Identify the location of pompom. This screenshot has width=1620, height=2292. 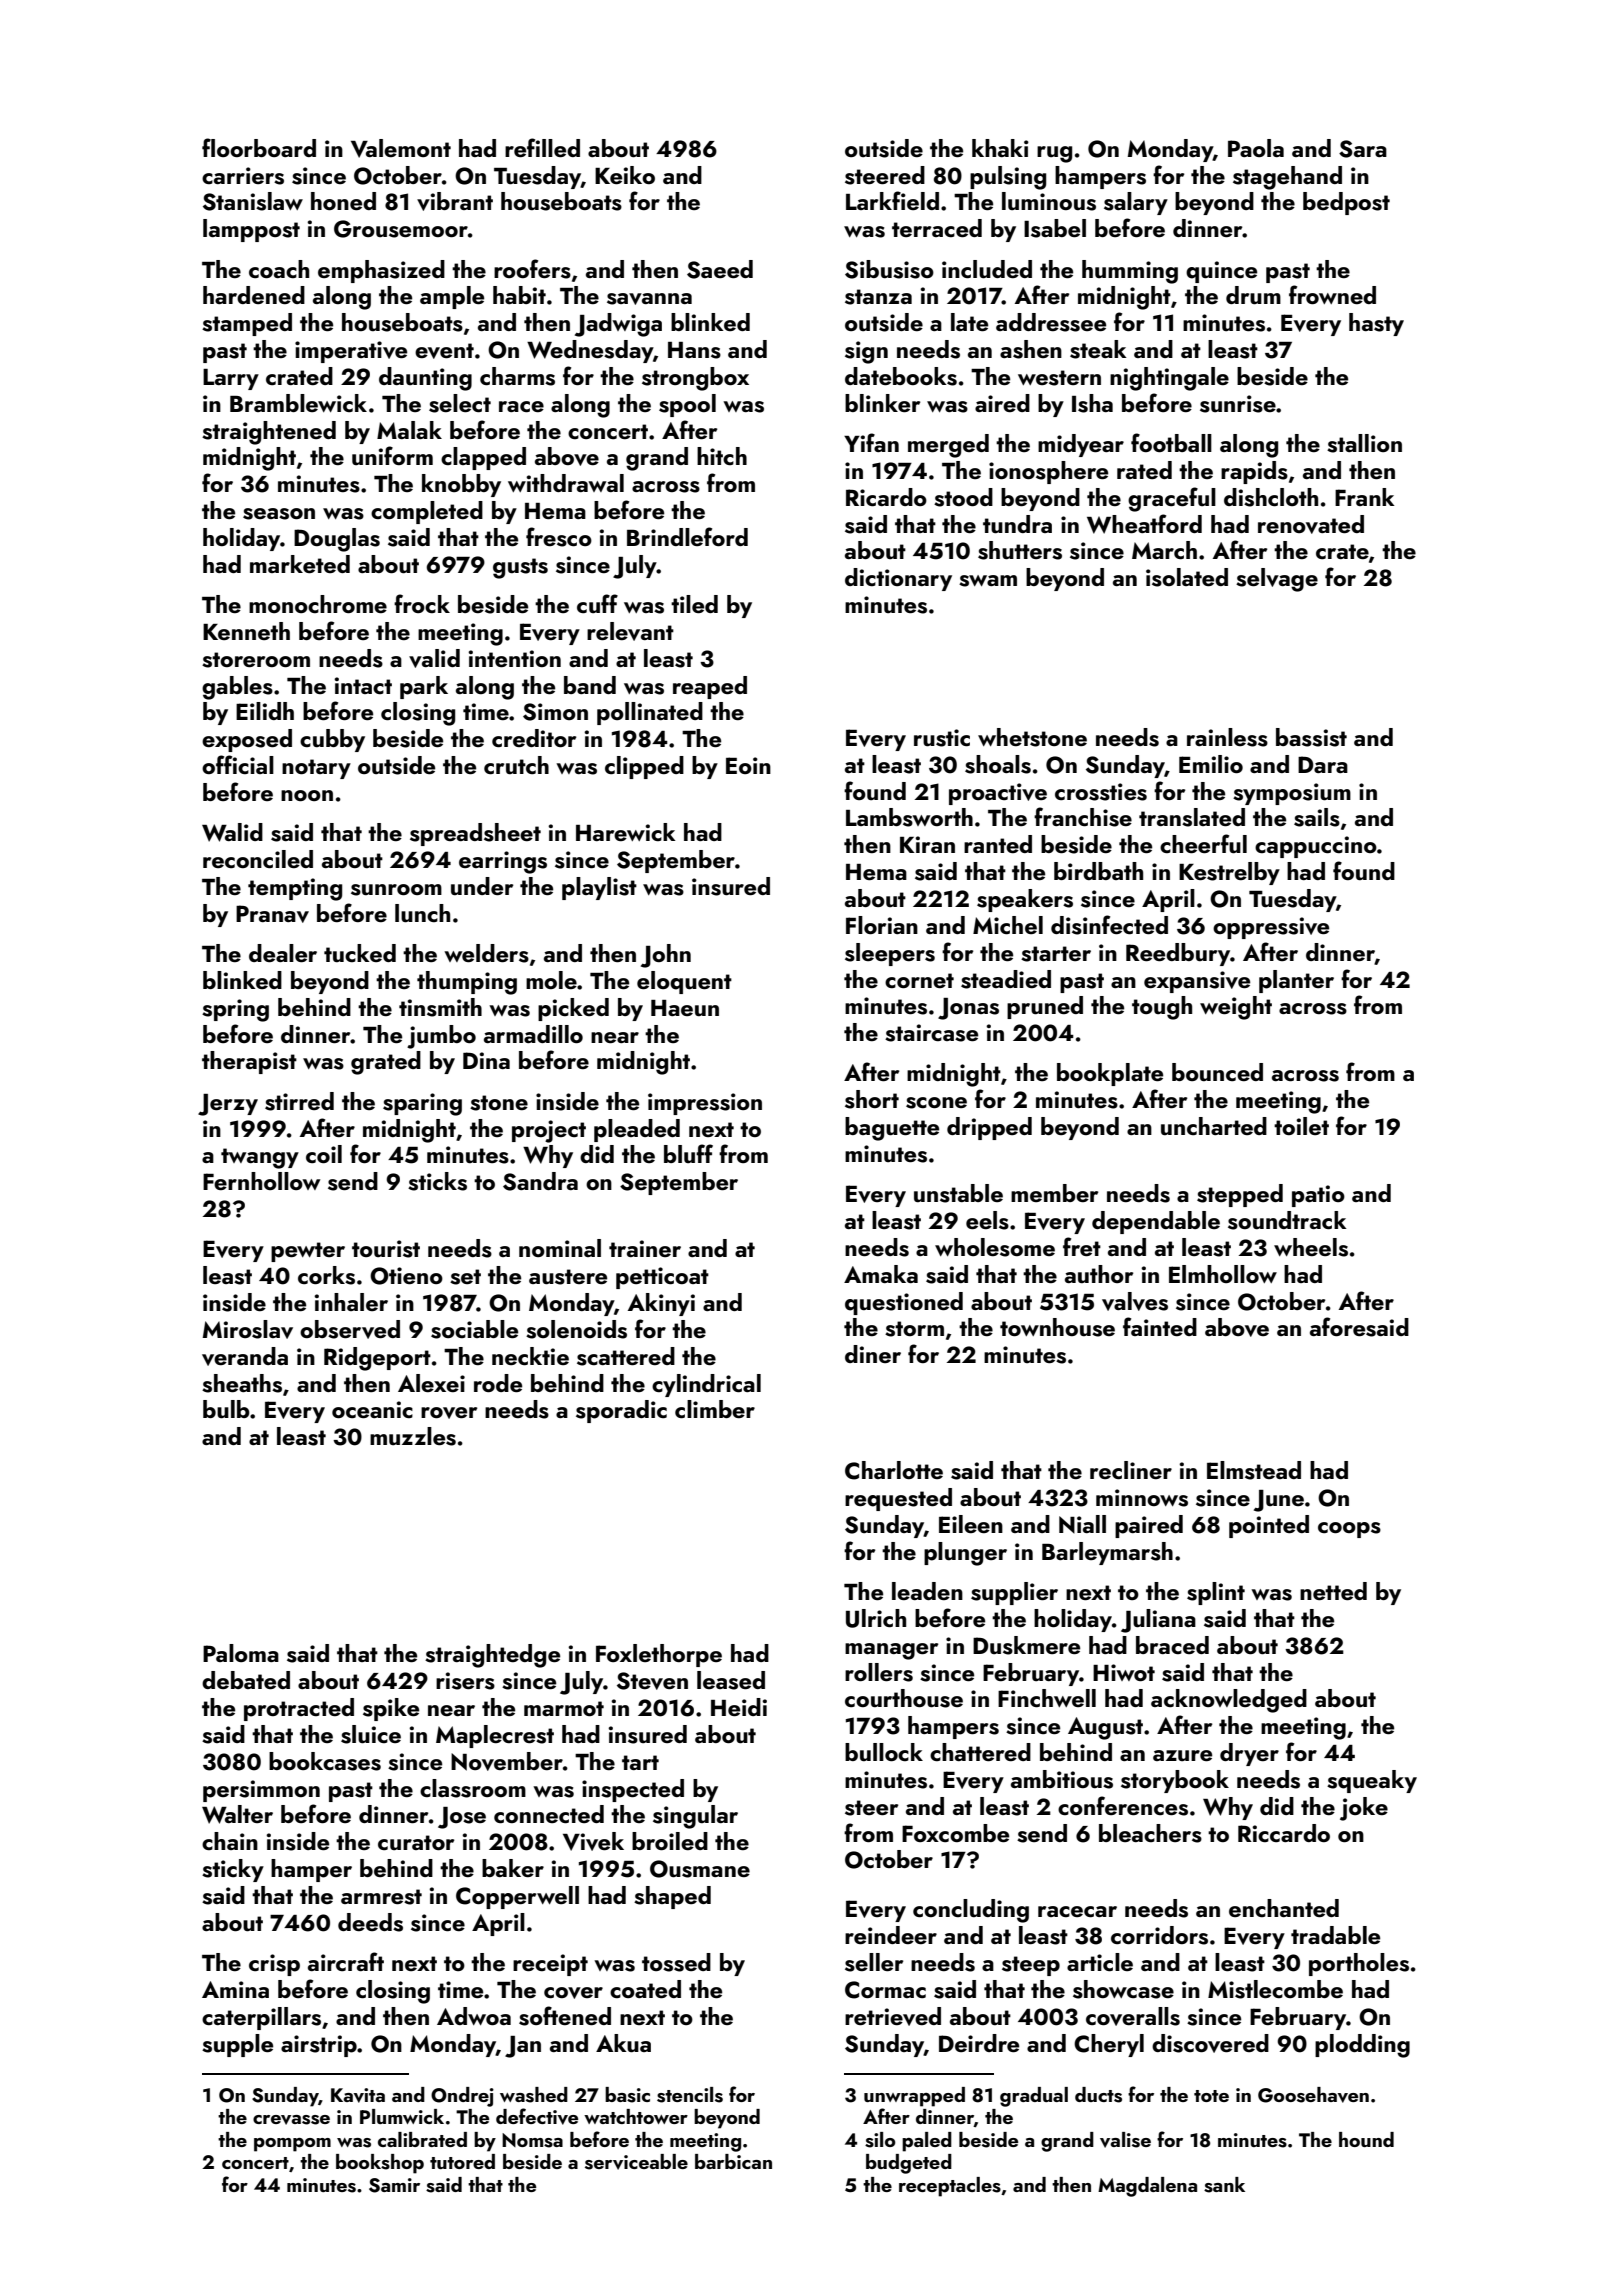
(292, 2145).
